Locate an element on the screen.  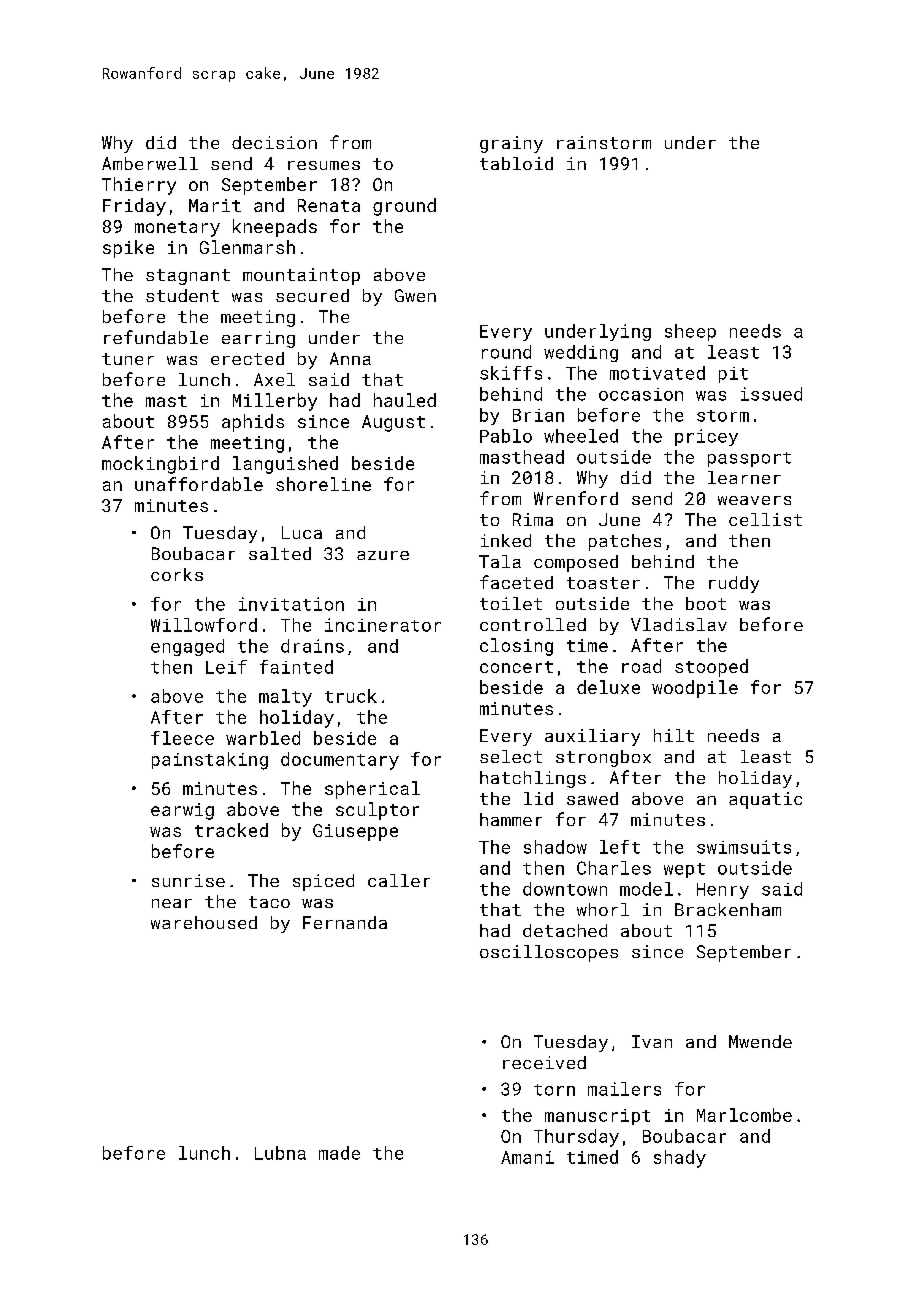
fleece is located at coordinates (182, 738).
